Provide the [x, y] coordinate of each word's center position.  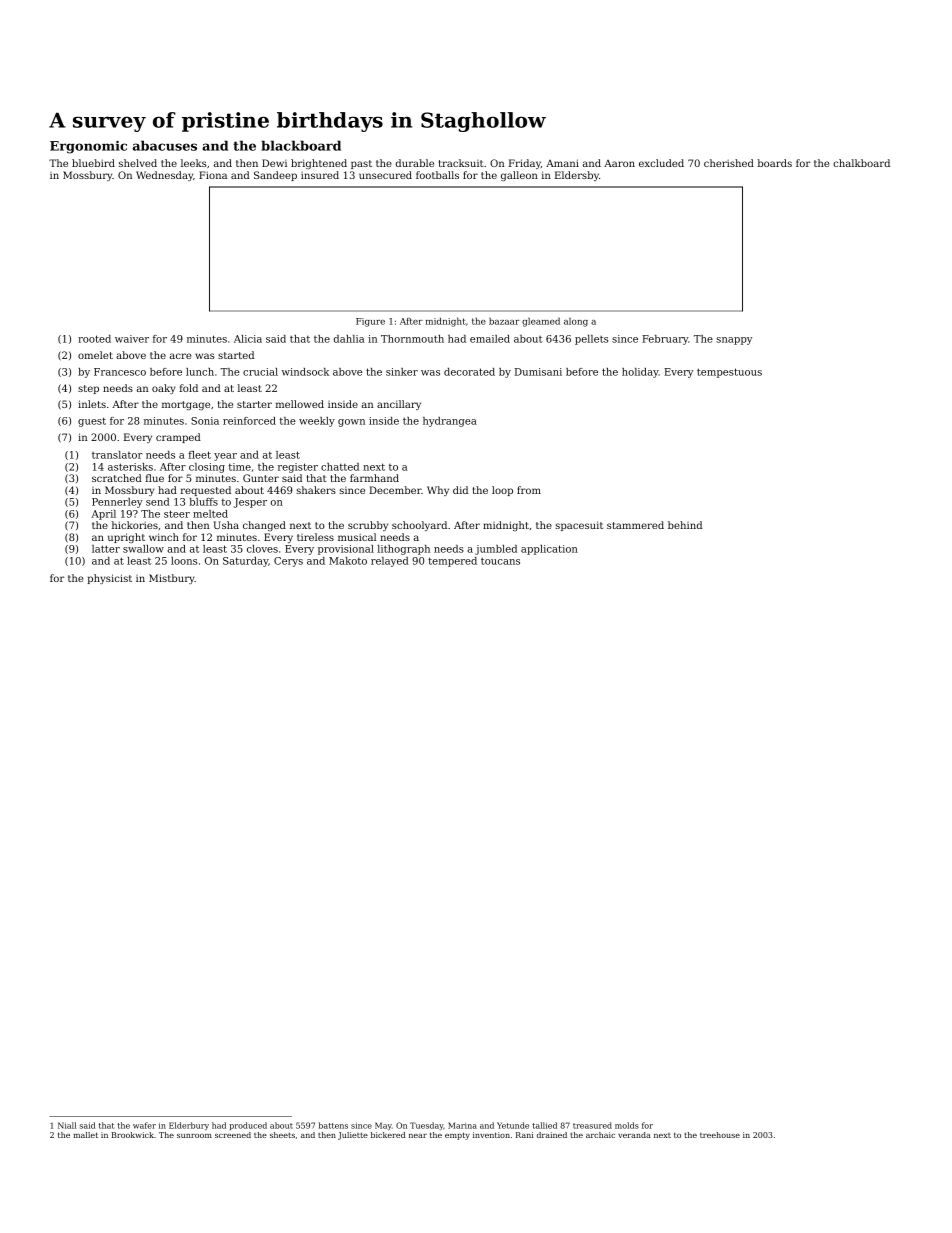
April [103, 515]
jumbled [496, 550]
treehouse [720, 1135]
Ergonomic [88, 147]
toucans [500, 561]
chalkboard [861, 163]
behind [685, 525]
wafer [144, 1125]
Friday [525, 164]
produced [248, 1126]
